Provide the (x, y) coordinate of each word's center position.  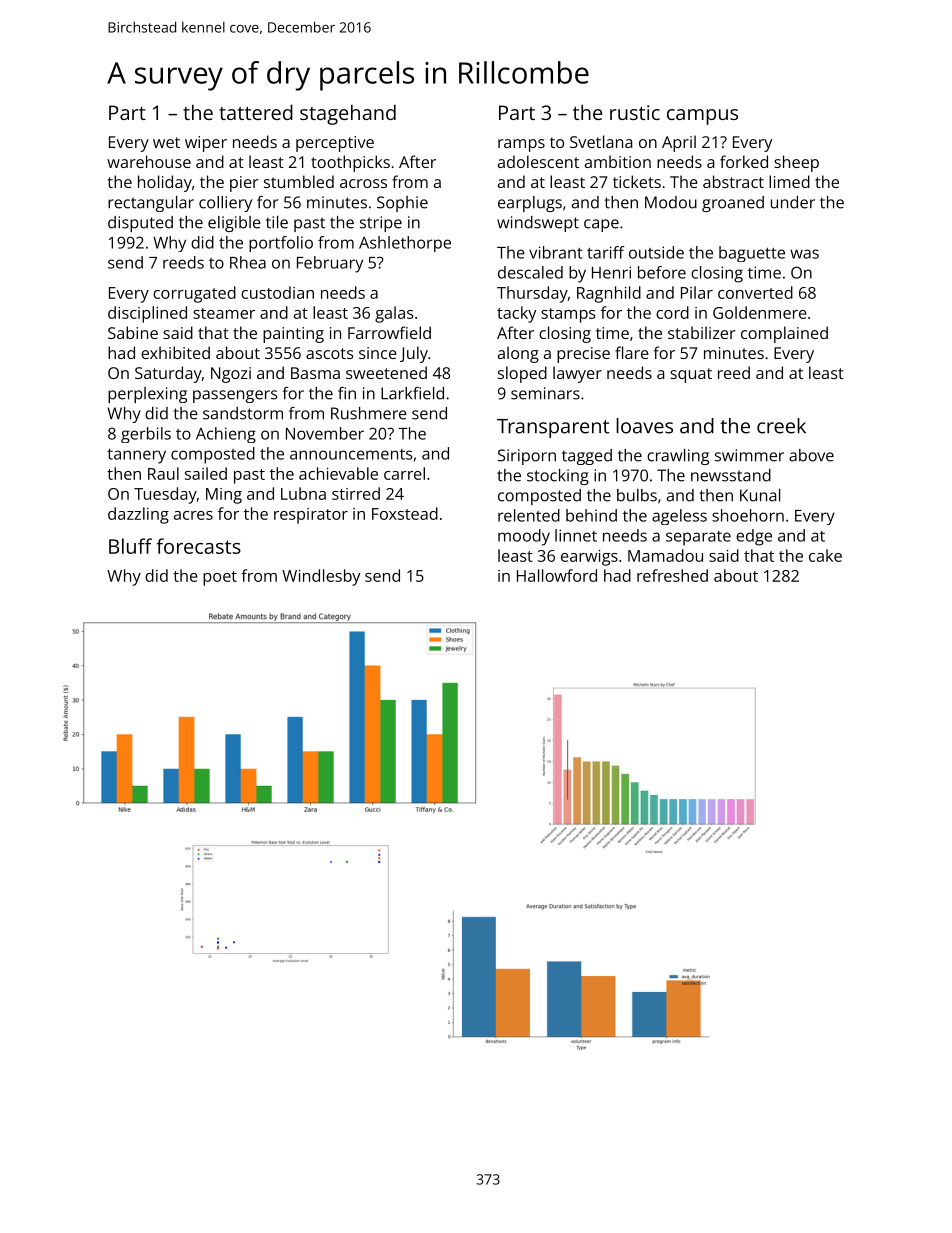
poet (220, 578)
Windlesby (321, 577)
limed (789, 181)
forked (744, 161)
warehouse (149, 161)
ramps (521, 145)
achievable (338, 473)
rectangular (151, 204)
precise (583, 355)
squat (691, 375)
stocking (558, 477)
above (811, 455)
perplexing (147, 395)
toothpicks (350, 163)
